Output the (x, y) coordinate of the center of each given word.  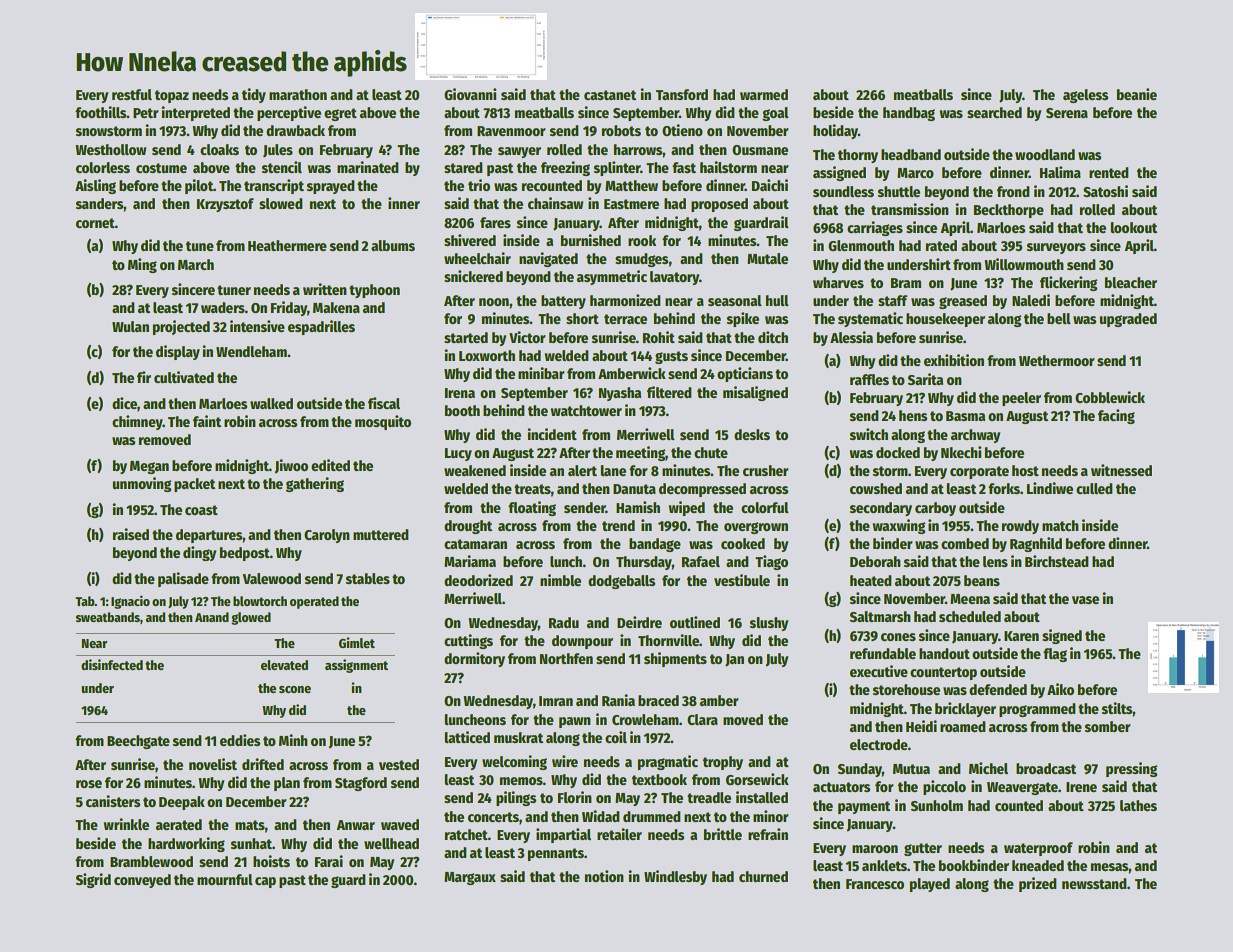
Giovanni (470, 94)
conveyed (142, 881)
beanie (1137, 94)
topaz (172, 96)
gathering (315, 484)
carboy (935, 509)
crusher (766, 470)
